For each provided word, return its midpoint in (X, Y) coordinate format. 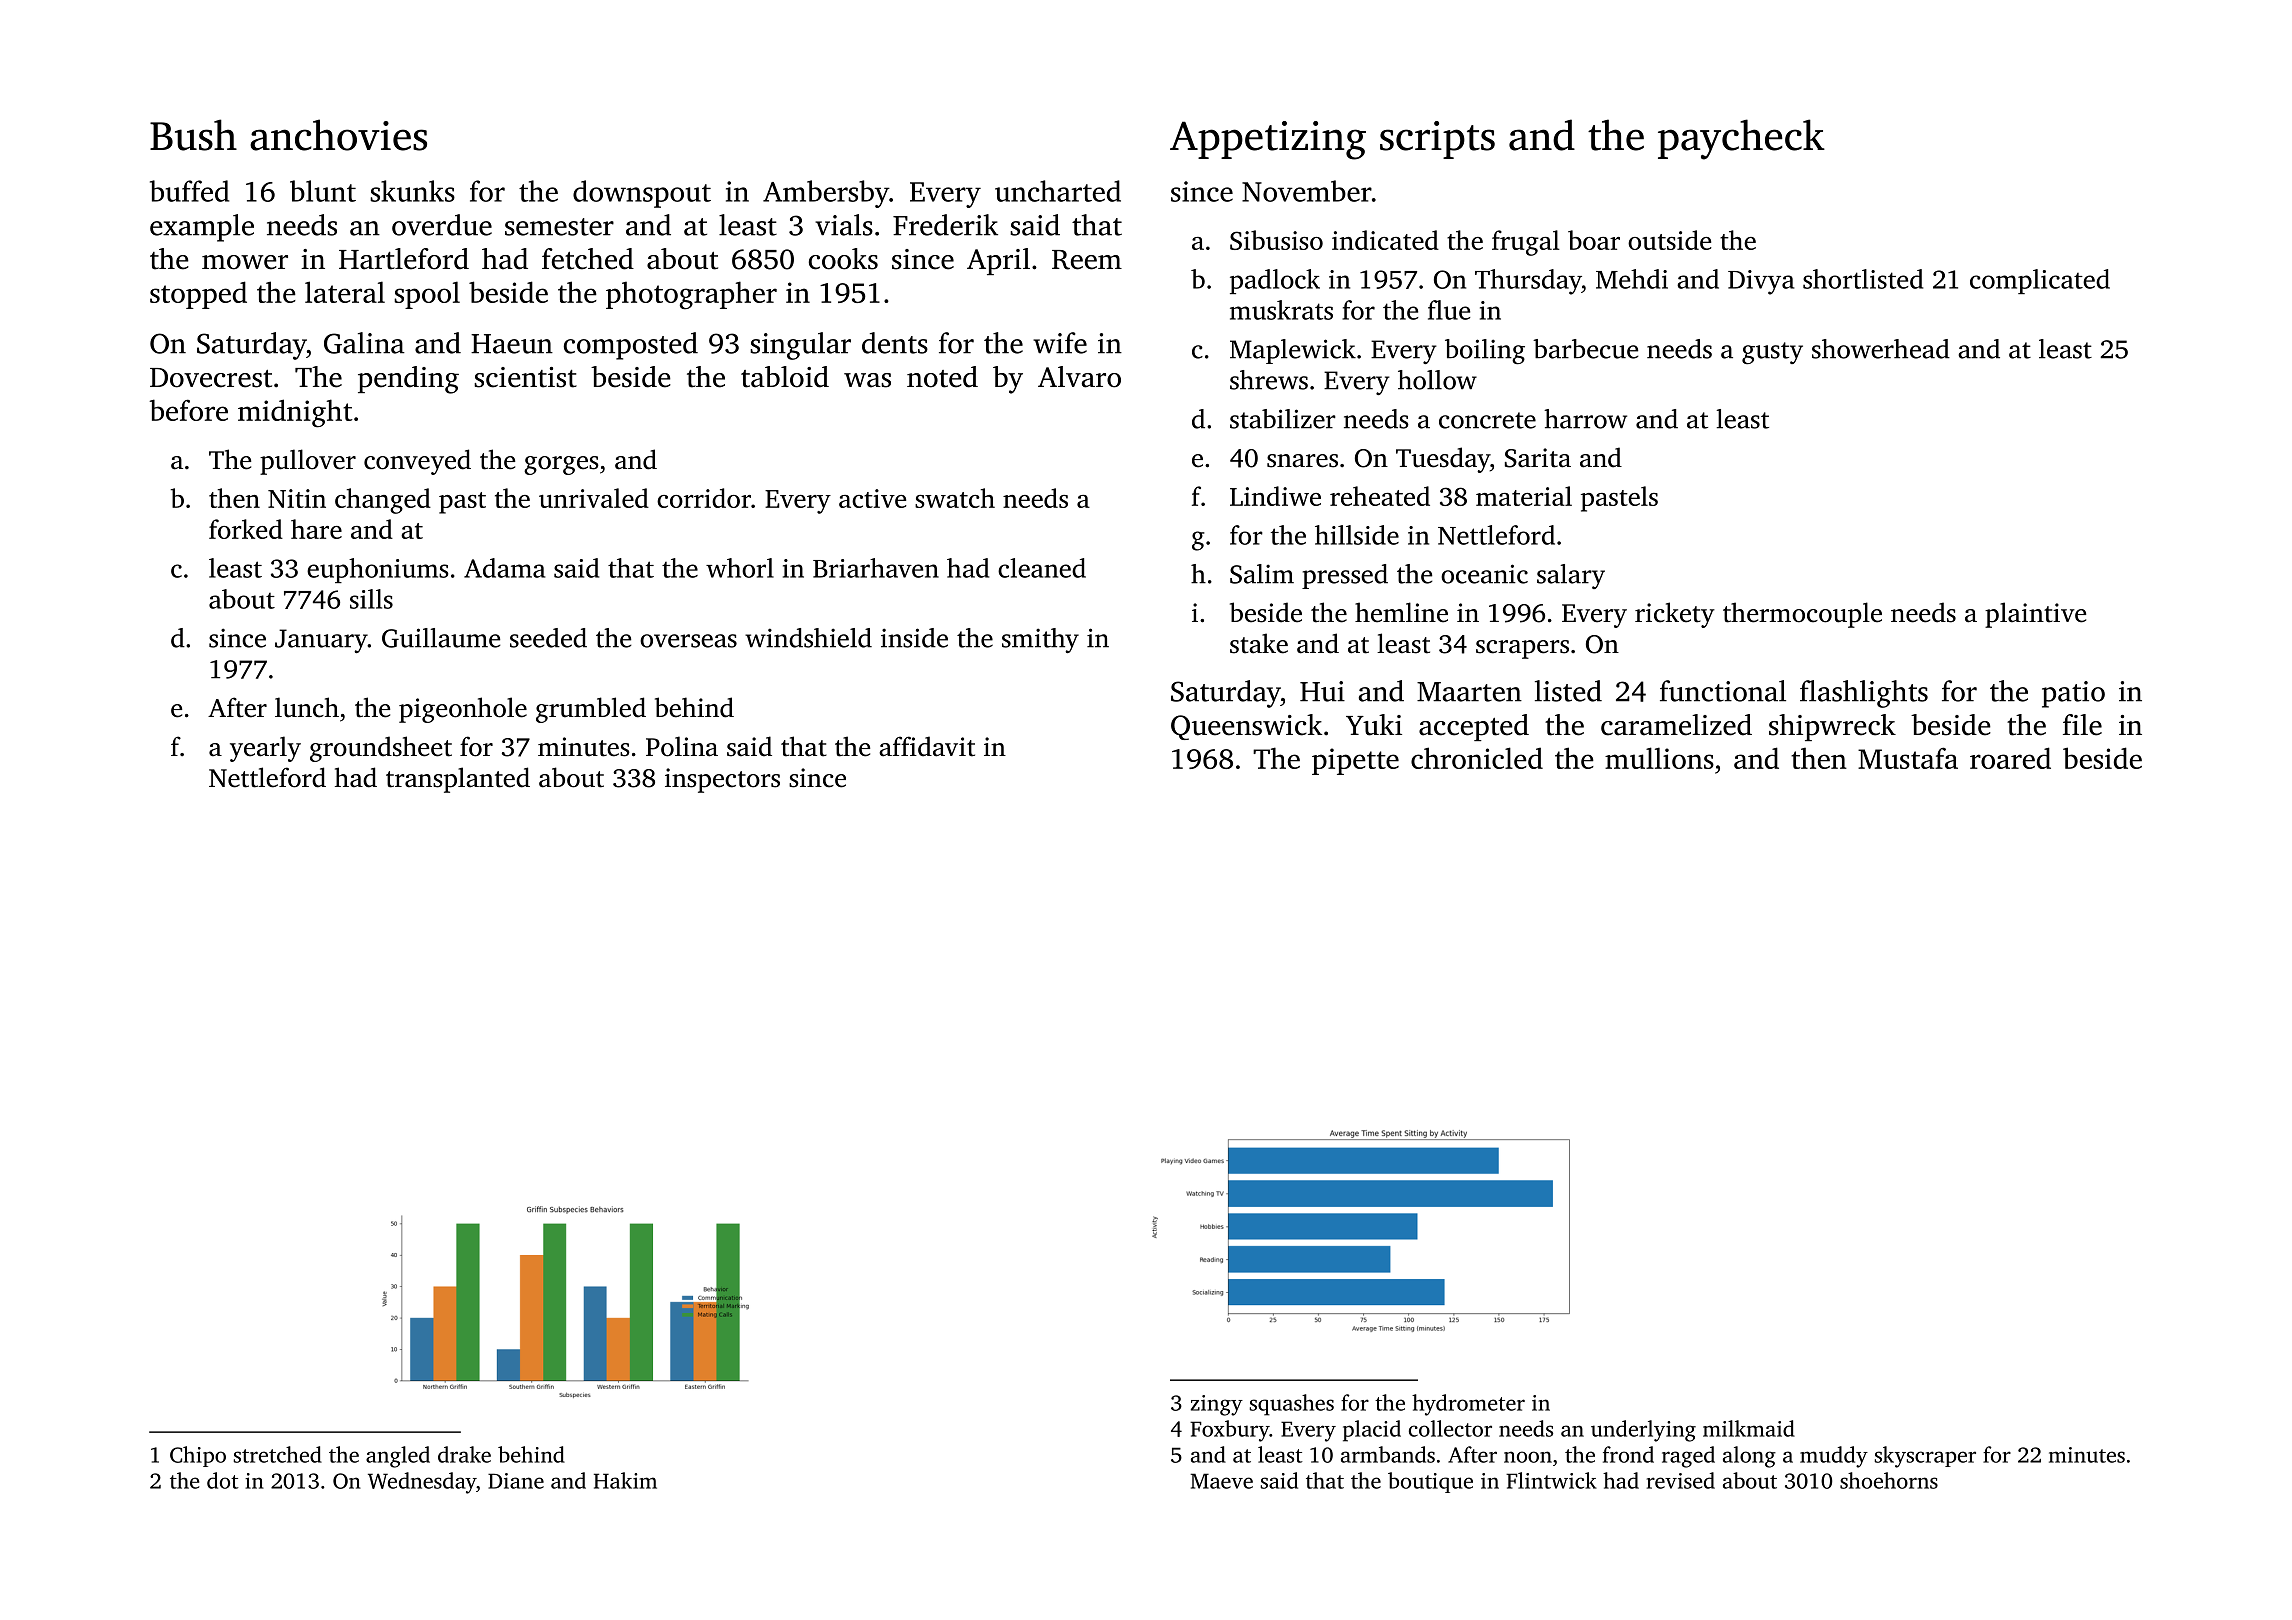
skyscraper (1925, 1457)
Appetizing (1268, 140)
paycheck (1741, 139)
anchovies (338, 135)
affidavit (927, 746)
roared (2010, 758)
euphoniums (378, 570)
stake (1259, 643)
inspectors (722, 780)
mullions (1659, 758)
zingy (1217, 1405)
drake (464, 1454)
